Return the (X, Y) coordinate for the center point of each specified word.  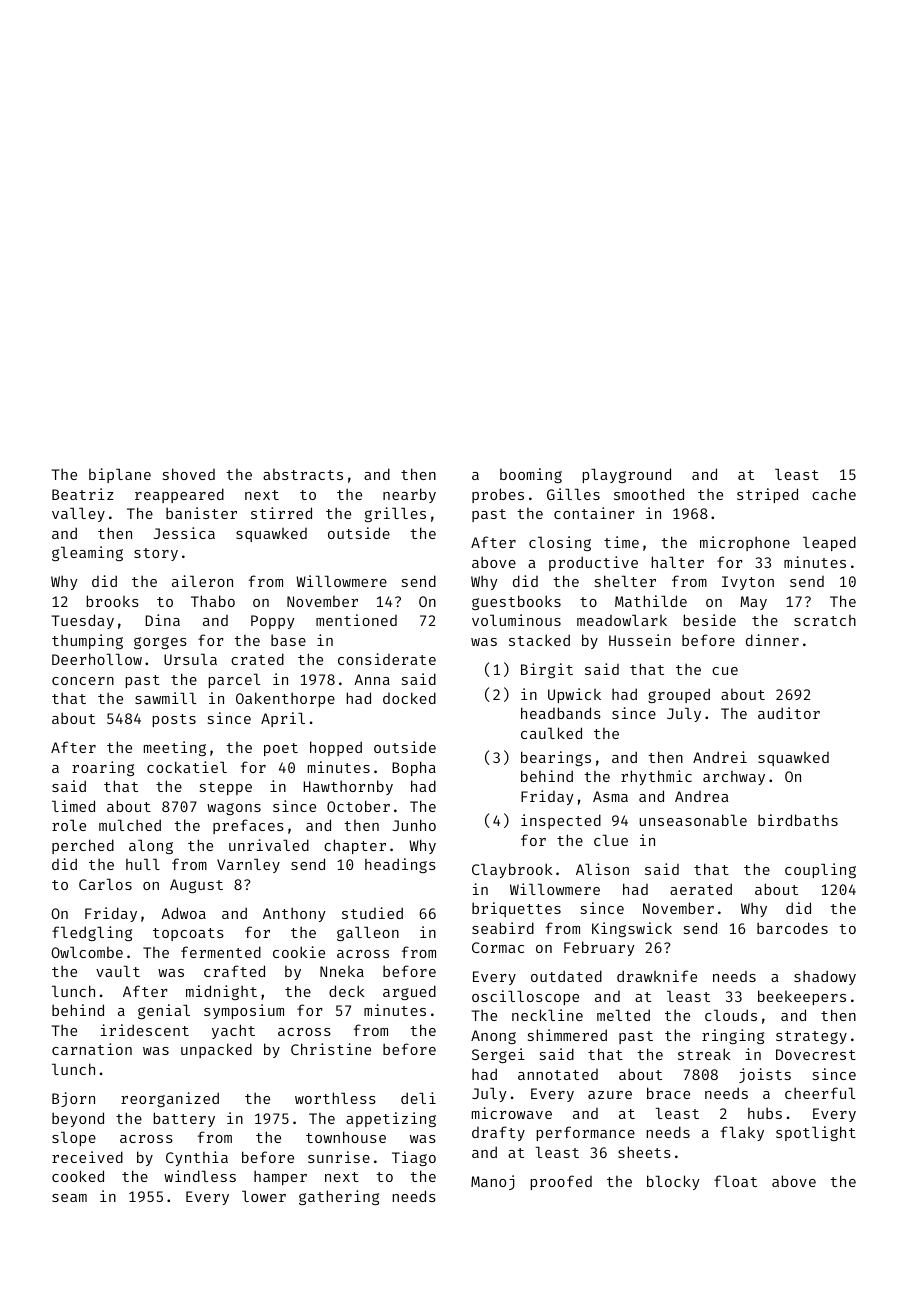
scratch (825, 620)
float (735, 1181)
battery (184, 1119)
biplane (120, 475)
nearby (409, 495)
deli (418, 1098)
